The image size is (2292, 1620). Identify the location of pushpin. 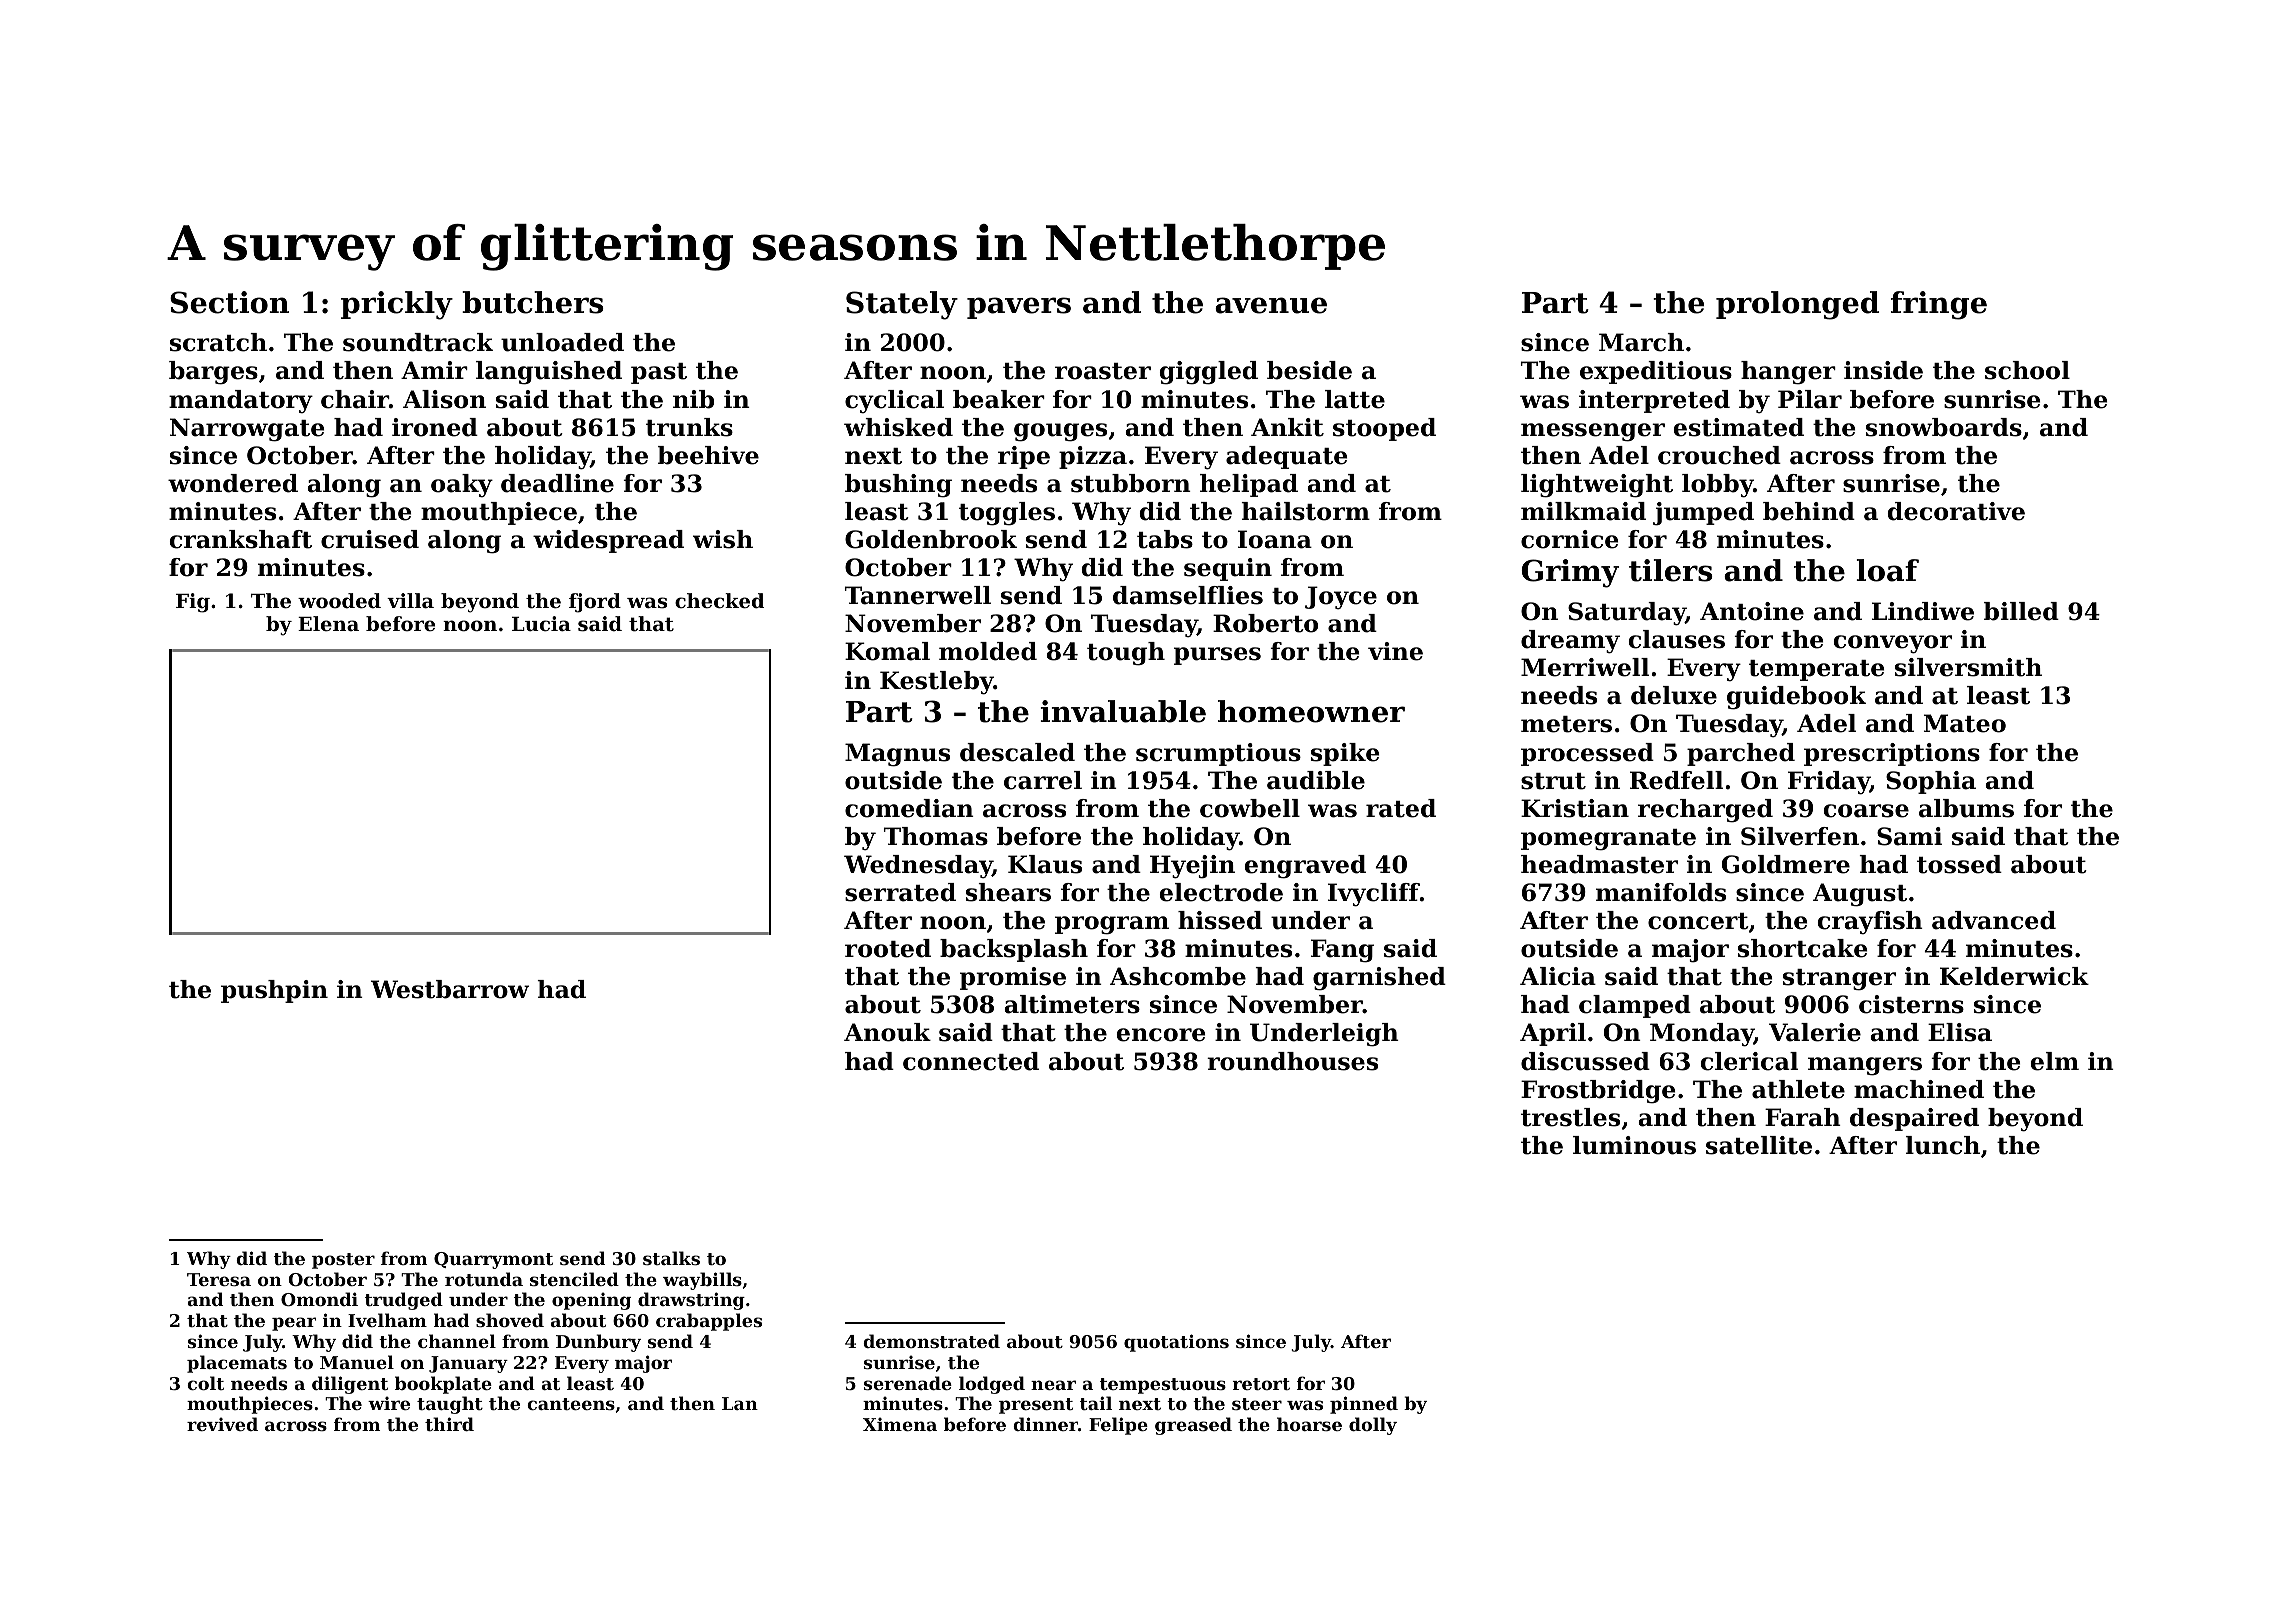
(274, 991).
